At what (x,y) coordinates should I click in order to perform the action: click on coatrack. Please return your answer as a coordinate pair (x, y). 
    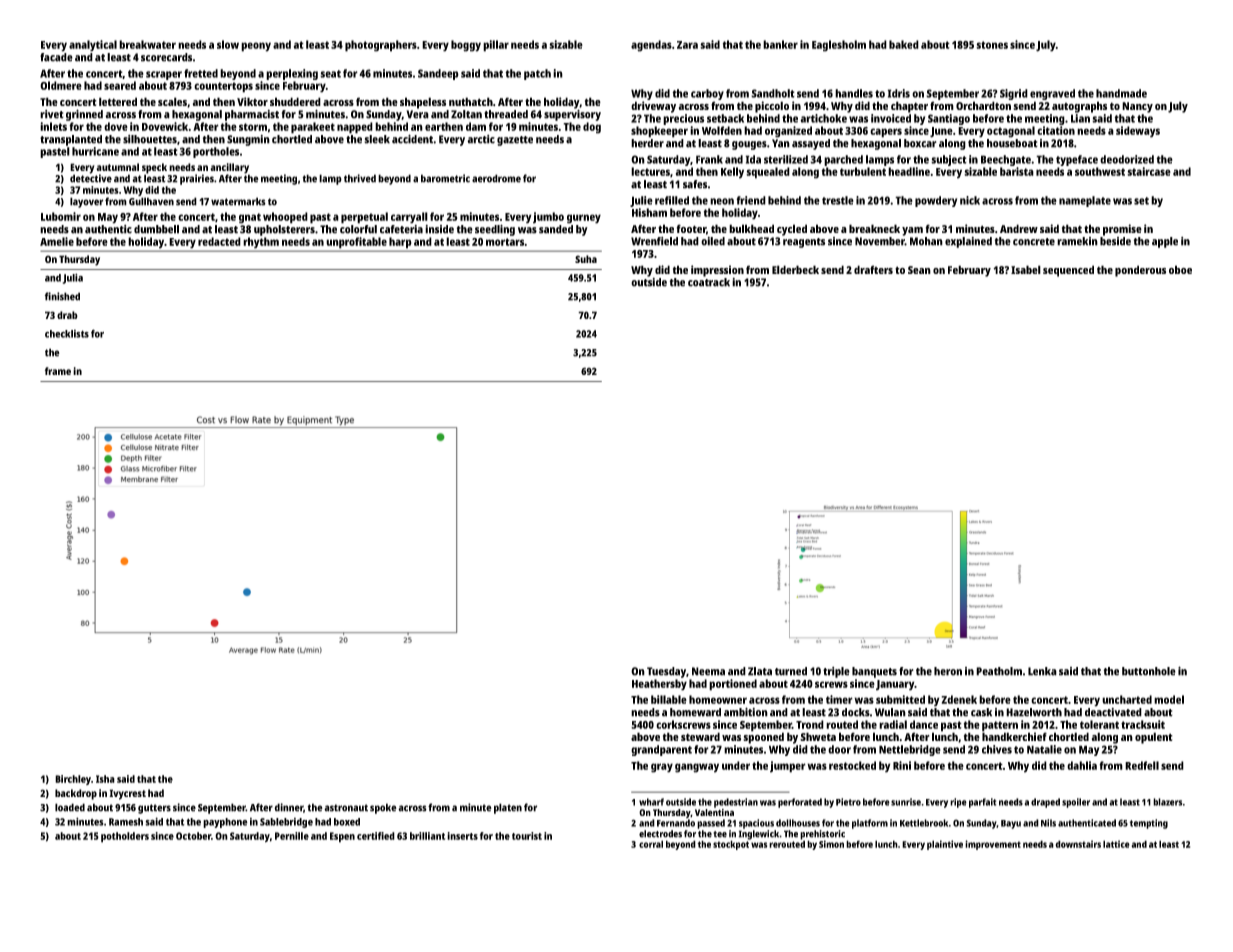
    Looking at the image, I should click on (709, 282).
